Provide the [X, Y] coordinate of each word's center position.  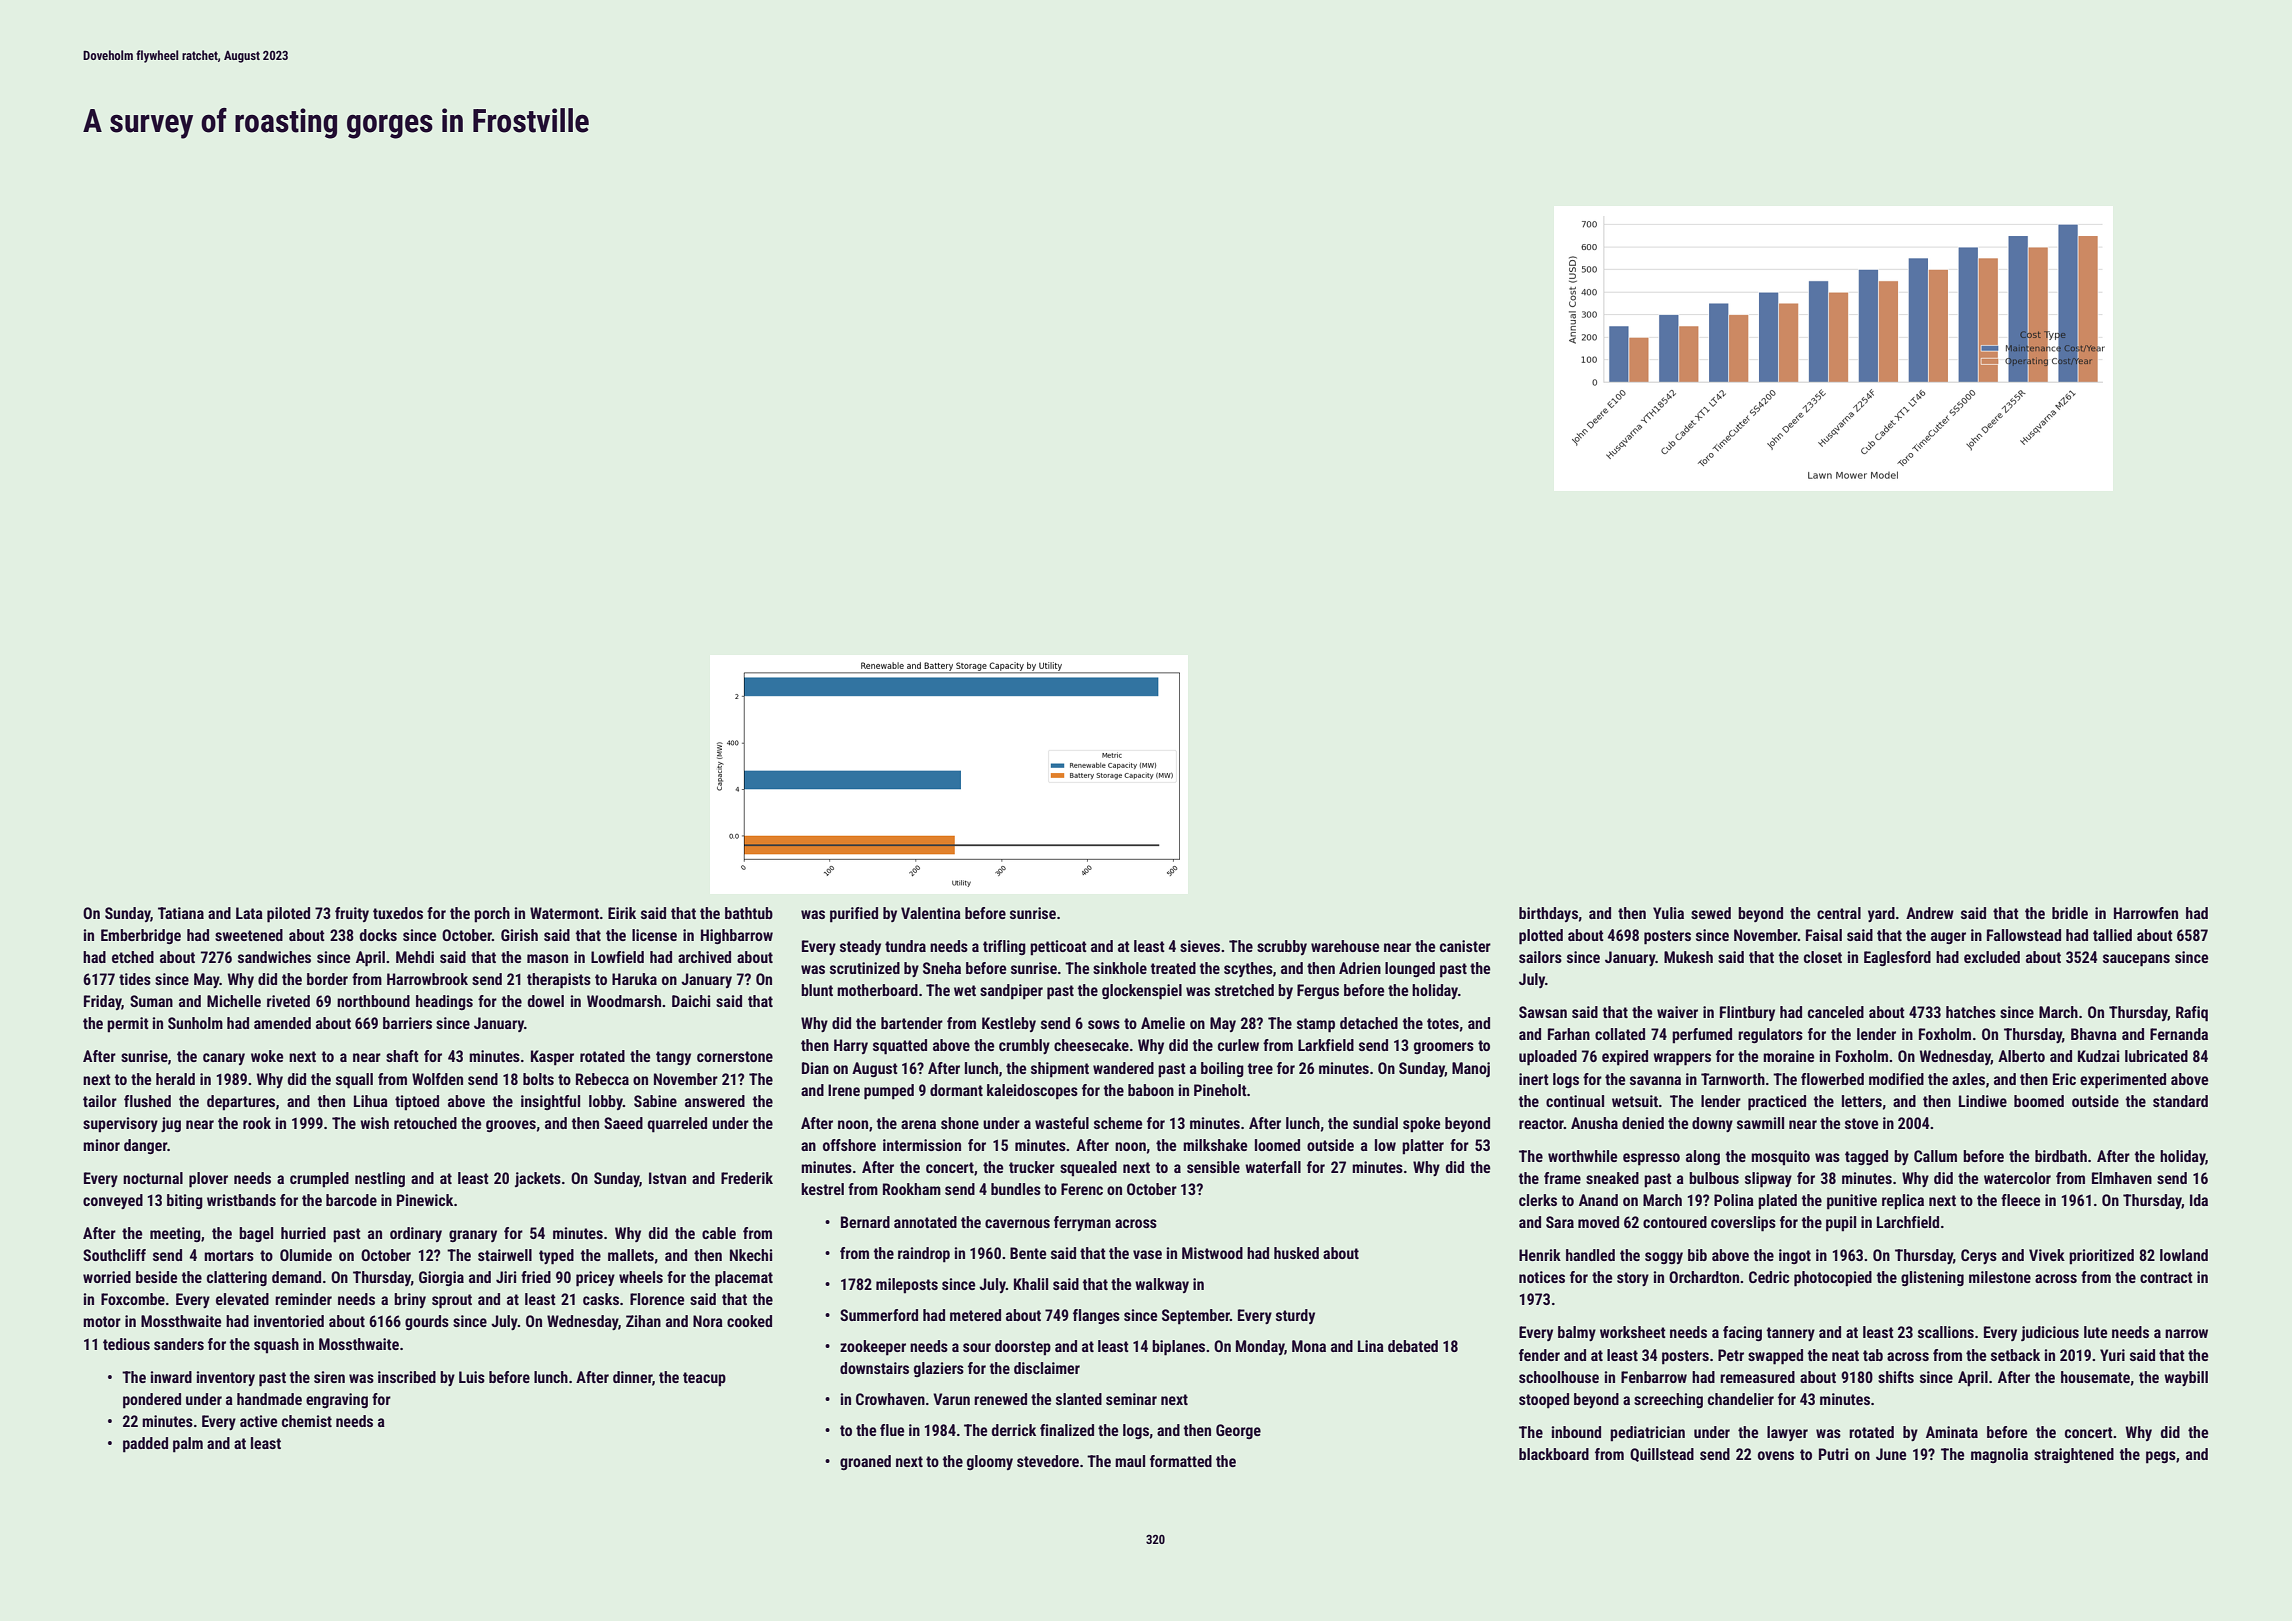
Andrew [1930, 913]
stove [1862, 1123]
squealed [1088, 1168]
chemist [307, 1421]
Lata [249, 913]
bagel [256, 1234]
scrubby [1282, 947]
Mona [1309, 1346]
